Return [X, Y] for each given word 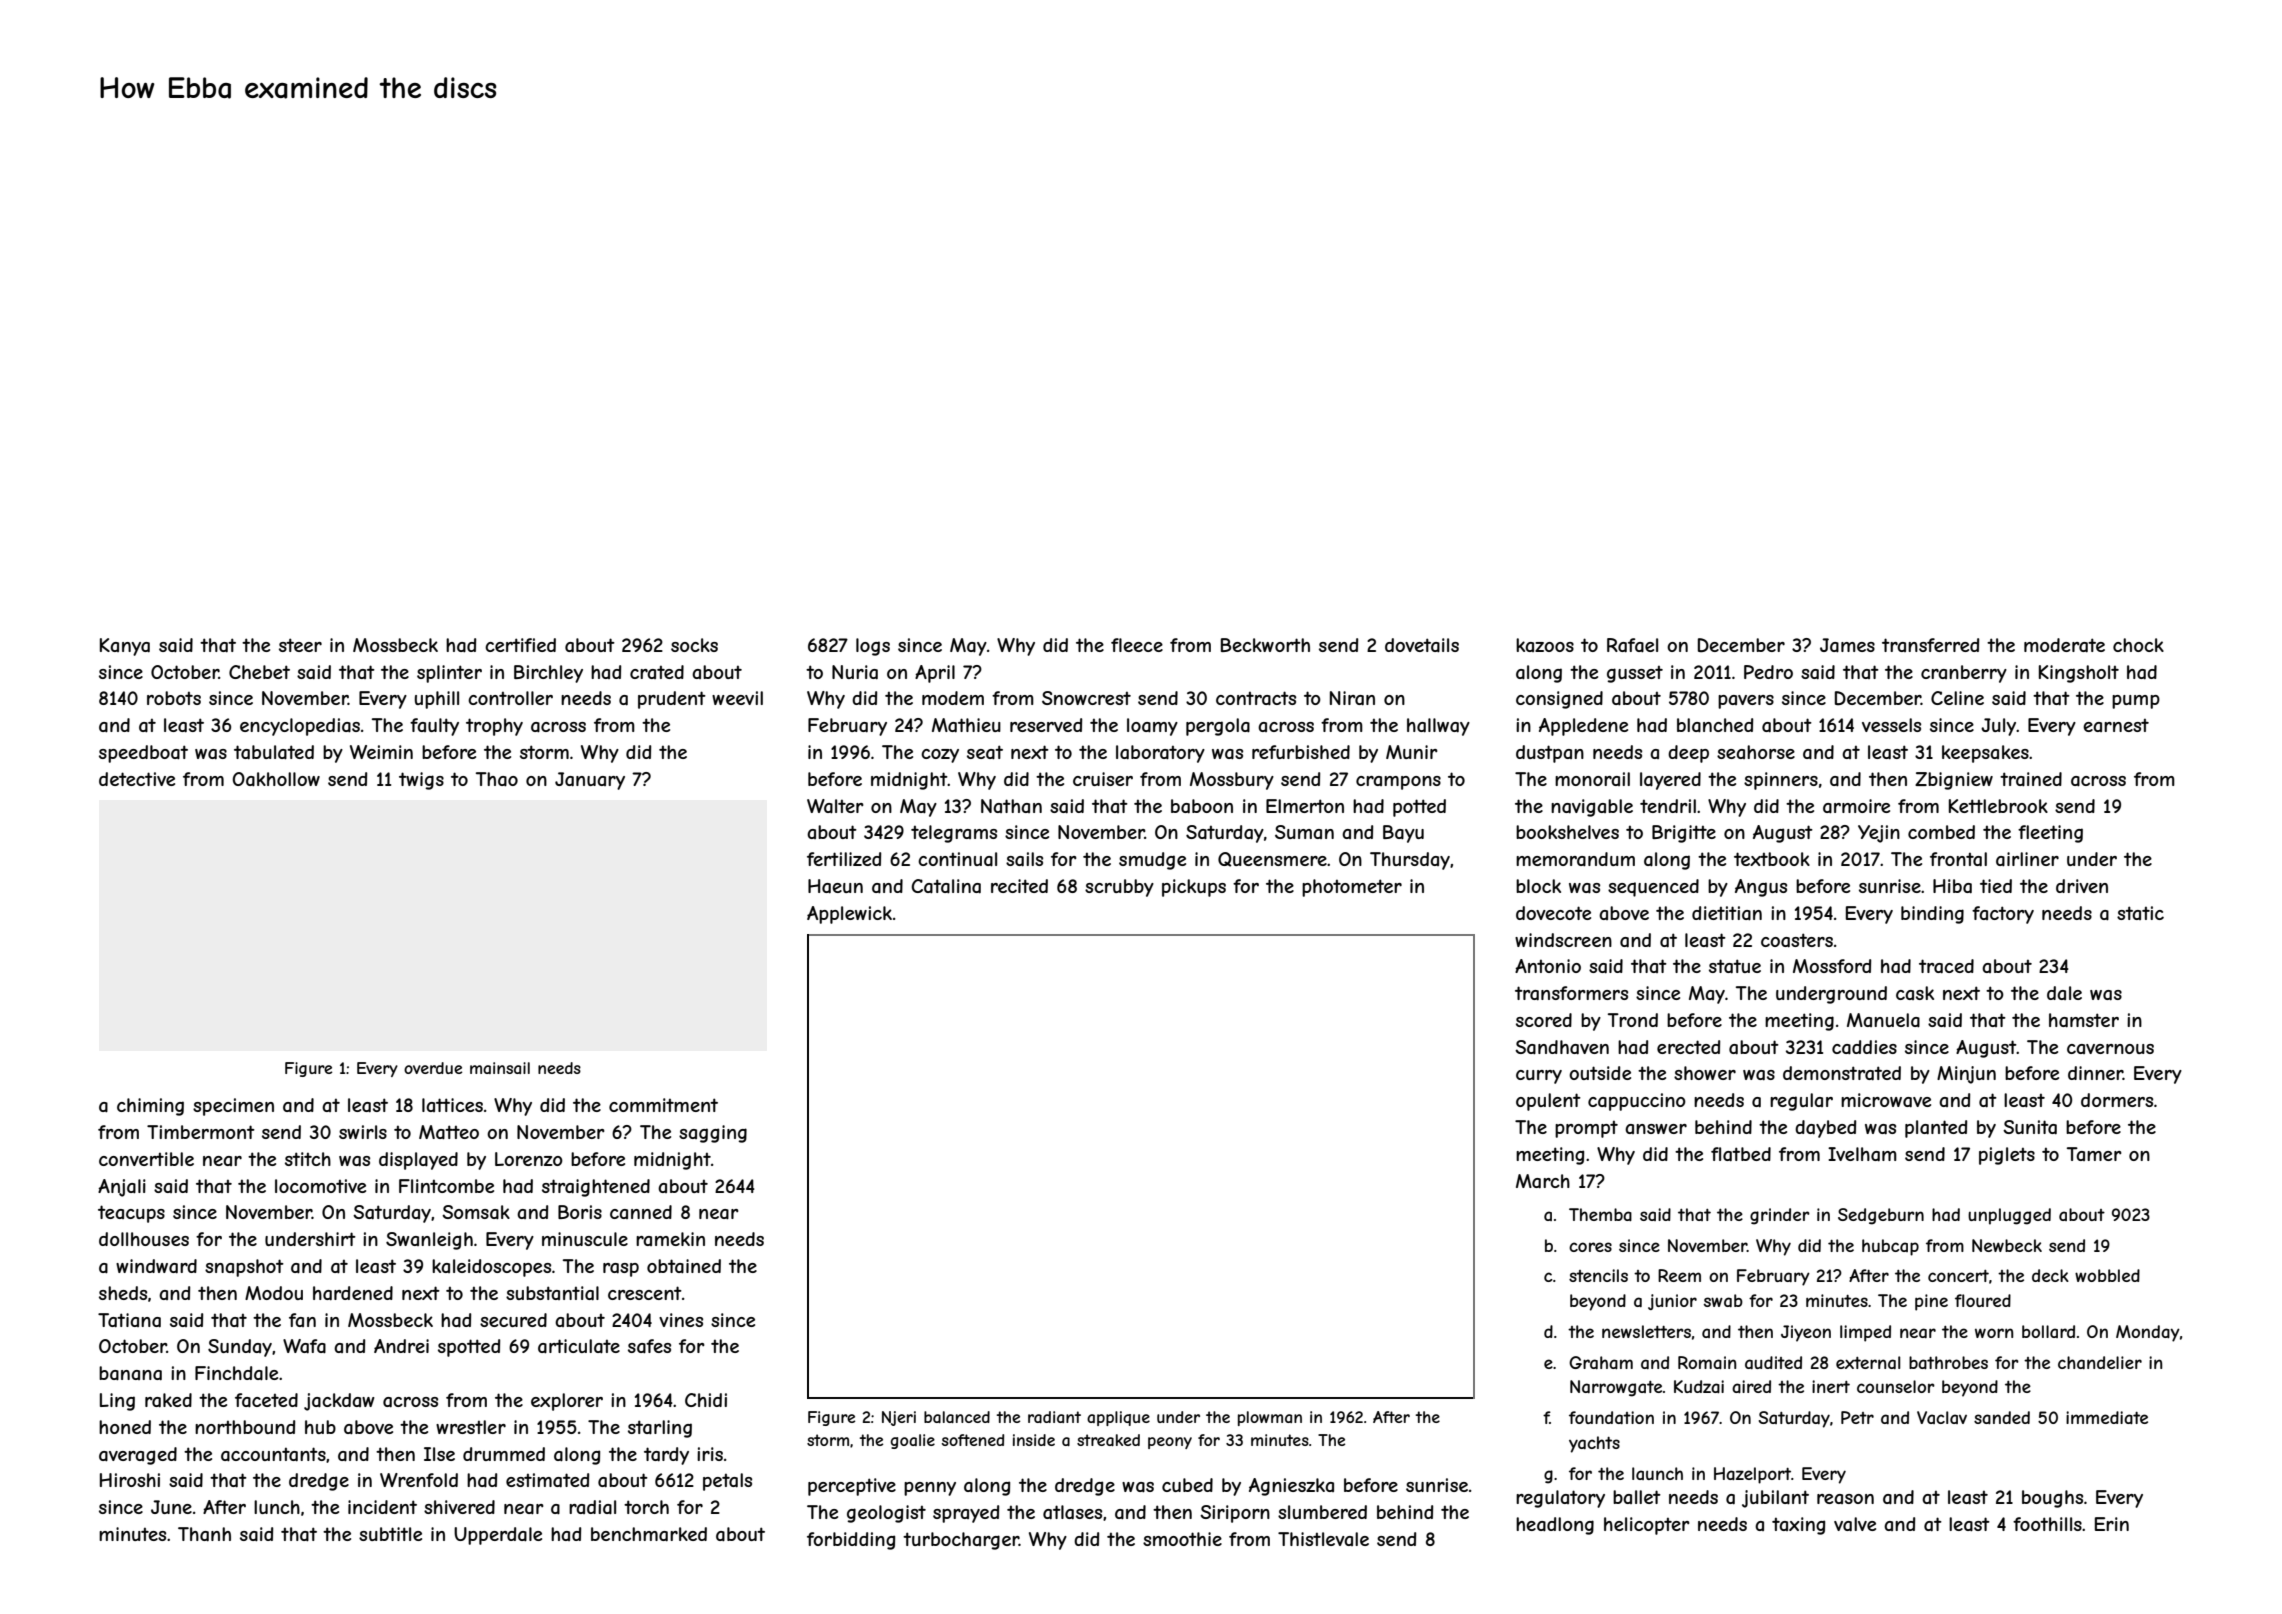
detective [137, 779]
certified [520, 645]
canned [641, 1212]
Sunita [2030, 1127]
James [1847, 645]
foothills [2047, 1524]
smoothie [1182, 1539]
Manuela [1883, 1020]
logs [873, 647]
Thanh [204, 1534]
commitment [663, 1105]
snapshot [244, 1268]
